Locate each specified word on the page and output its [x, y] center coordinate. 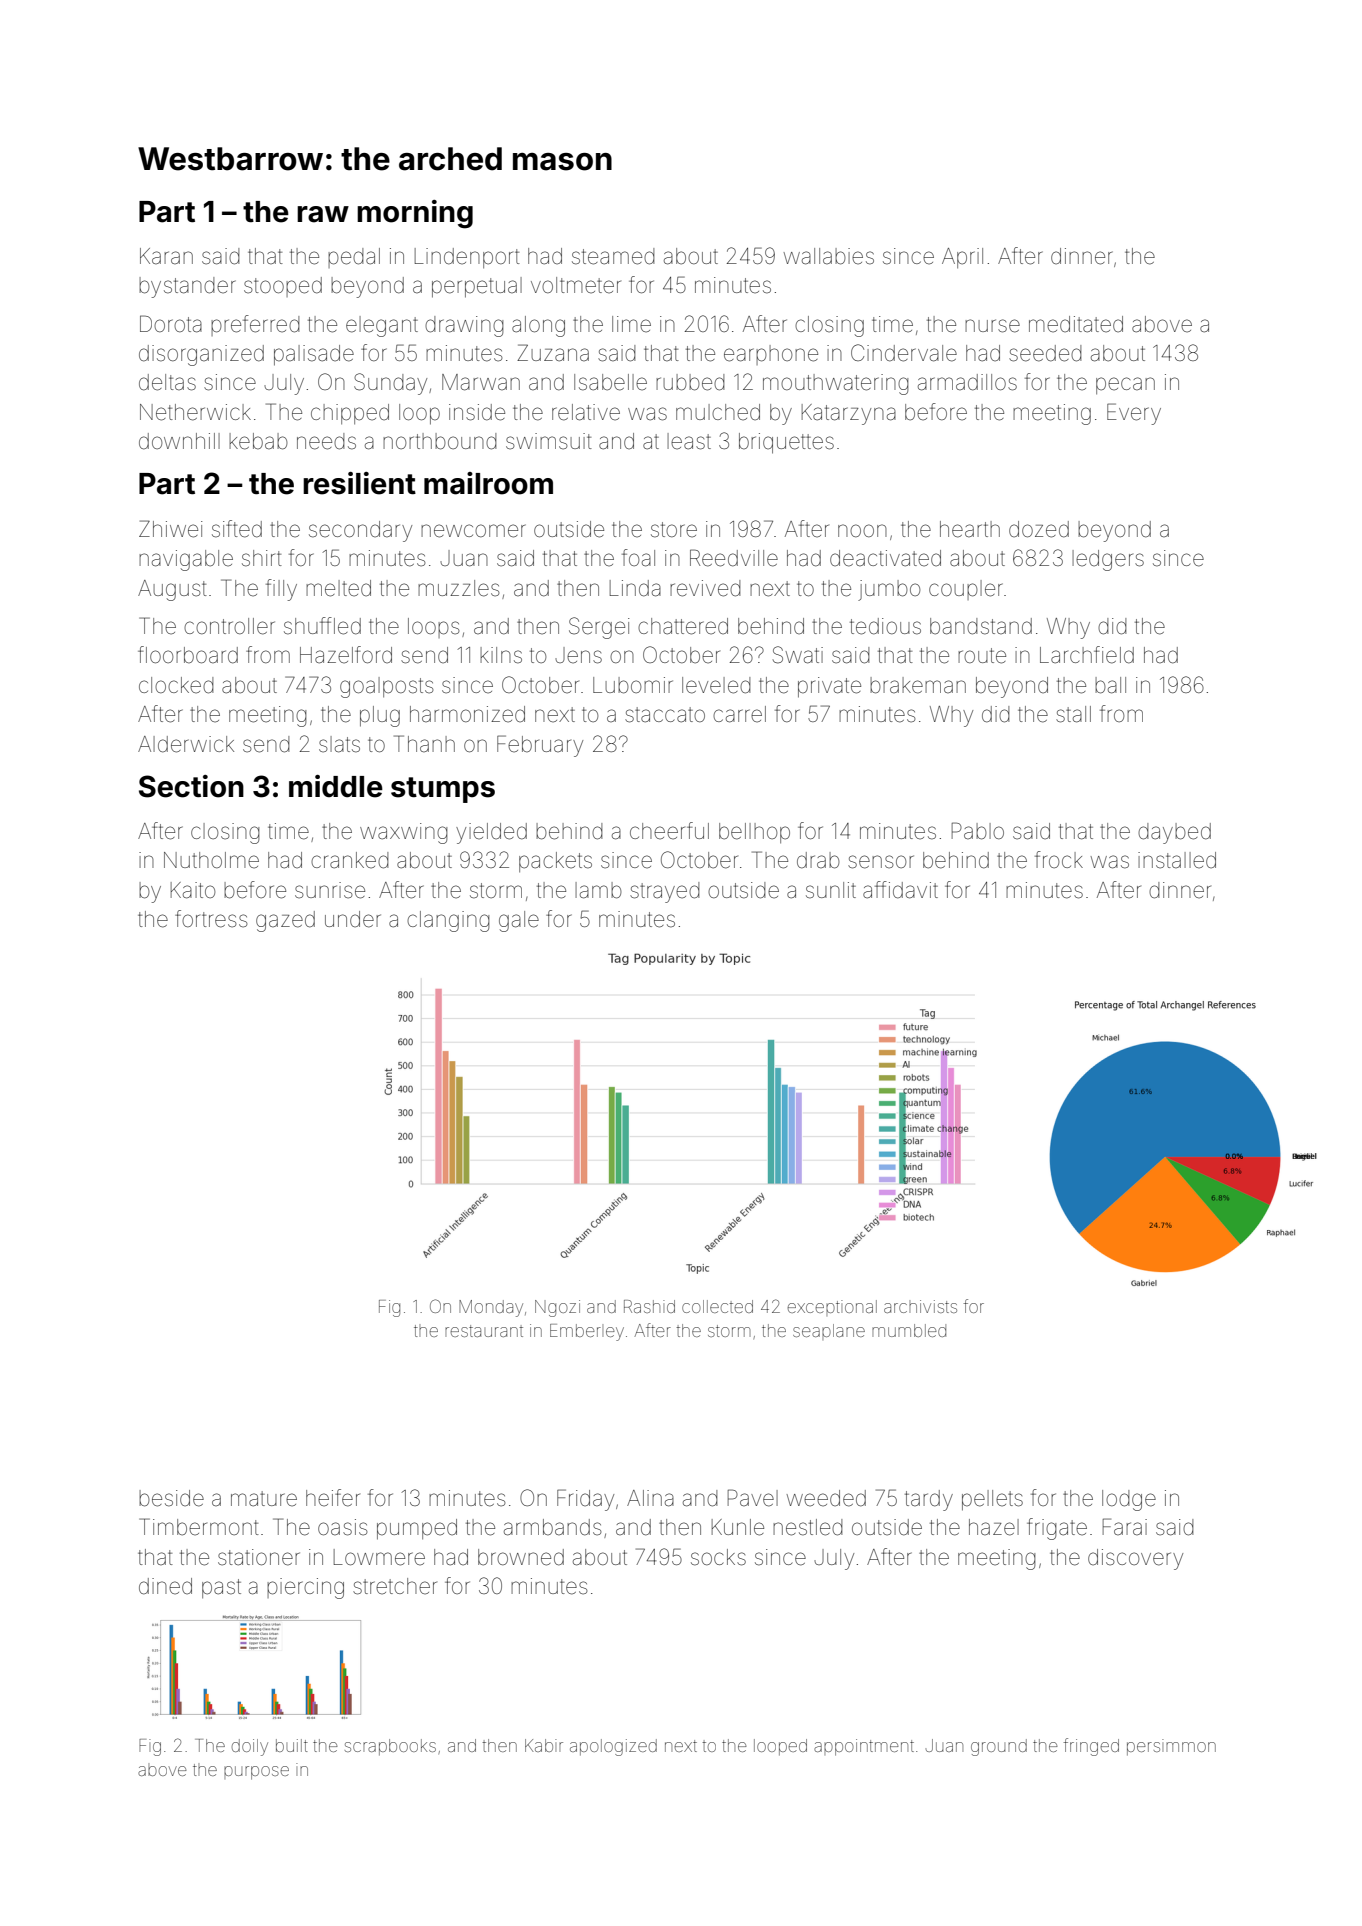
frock [1059, 859]
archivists [920, 1306]
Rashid [649, 1306]
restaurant [484, 1331]
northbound [439, 441]
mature [264, 1499]
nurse [992, 326]
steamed [613, 256]
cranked [349, 860]
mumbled [909, 1330]
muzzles [458, 588]
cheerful [669, 831]
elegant [382, 326]
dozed [1039, 529]
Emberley [587, 1332]
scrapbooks [390, 1747]
